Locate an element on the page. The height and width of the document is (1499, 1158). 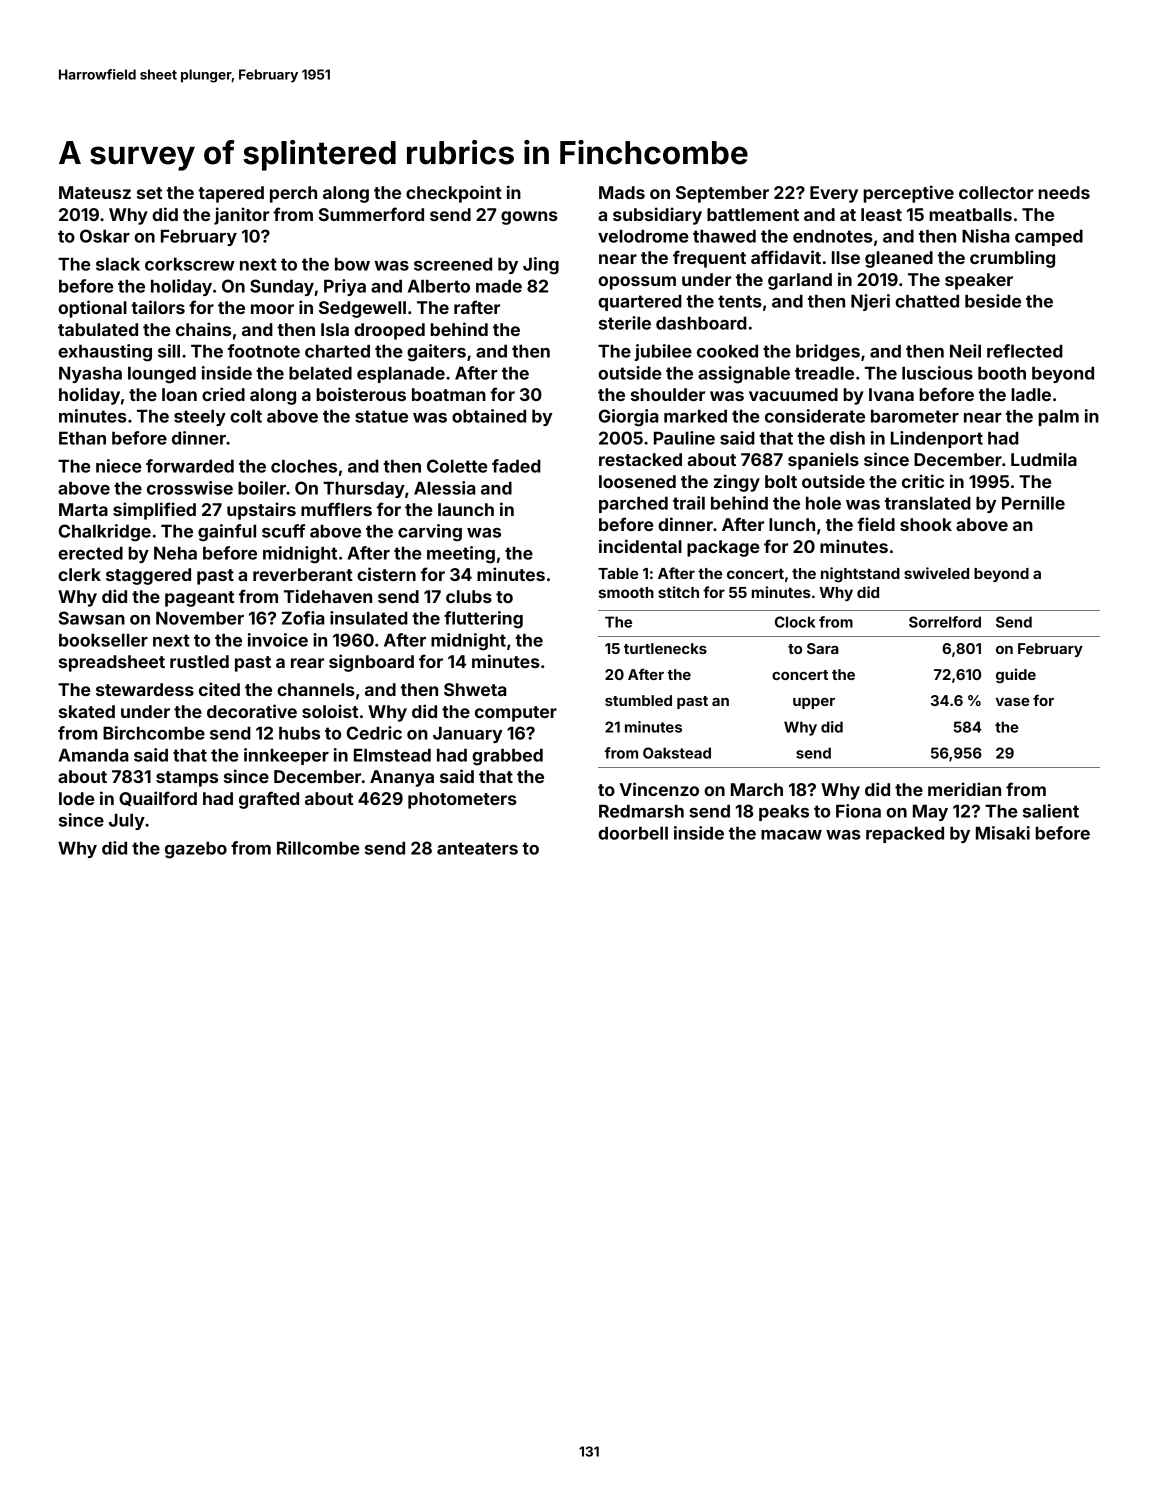
Mateusz is located at coordinates (95, 192).
